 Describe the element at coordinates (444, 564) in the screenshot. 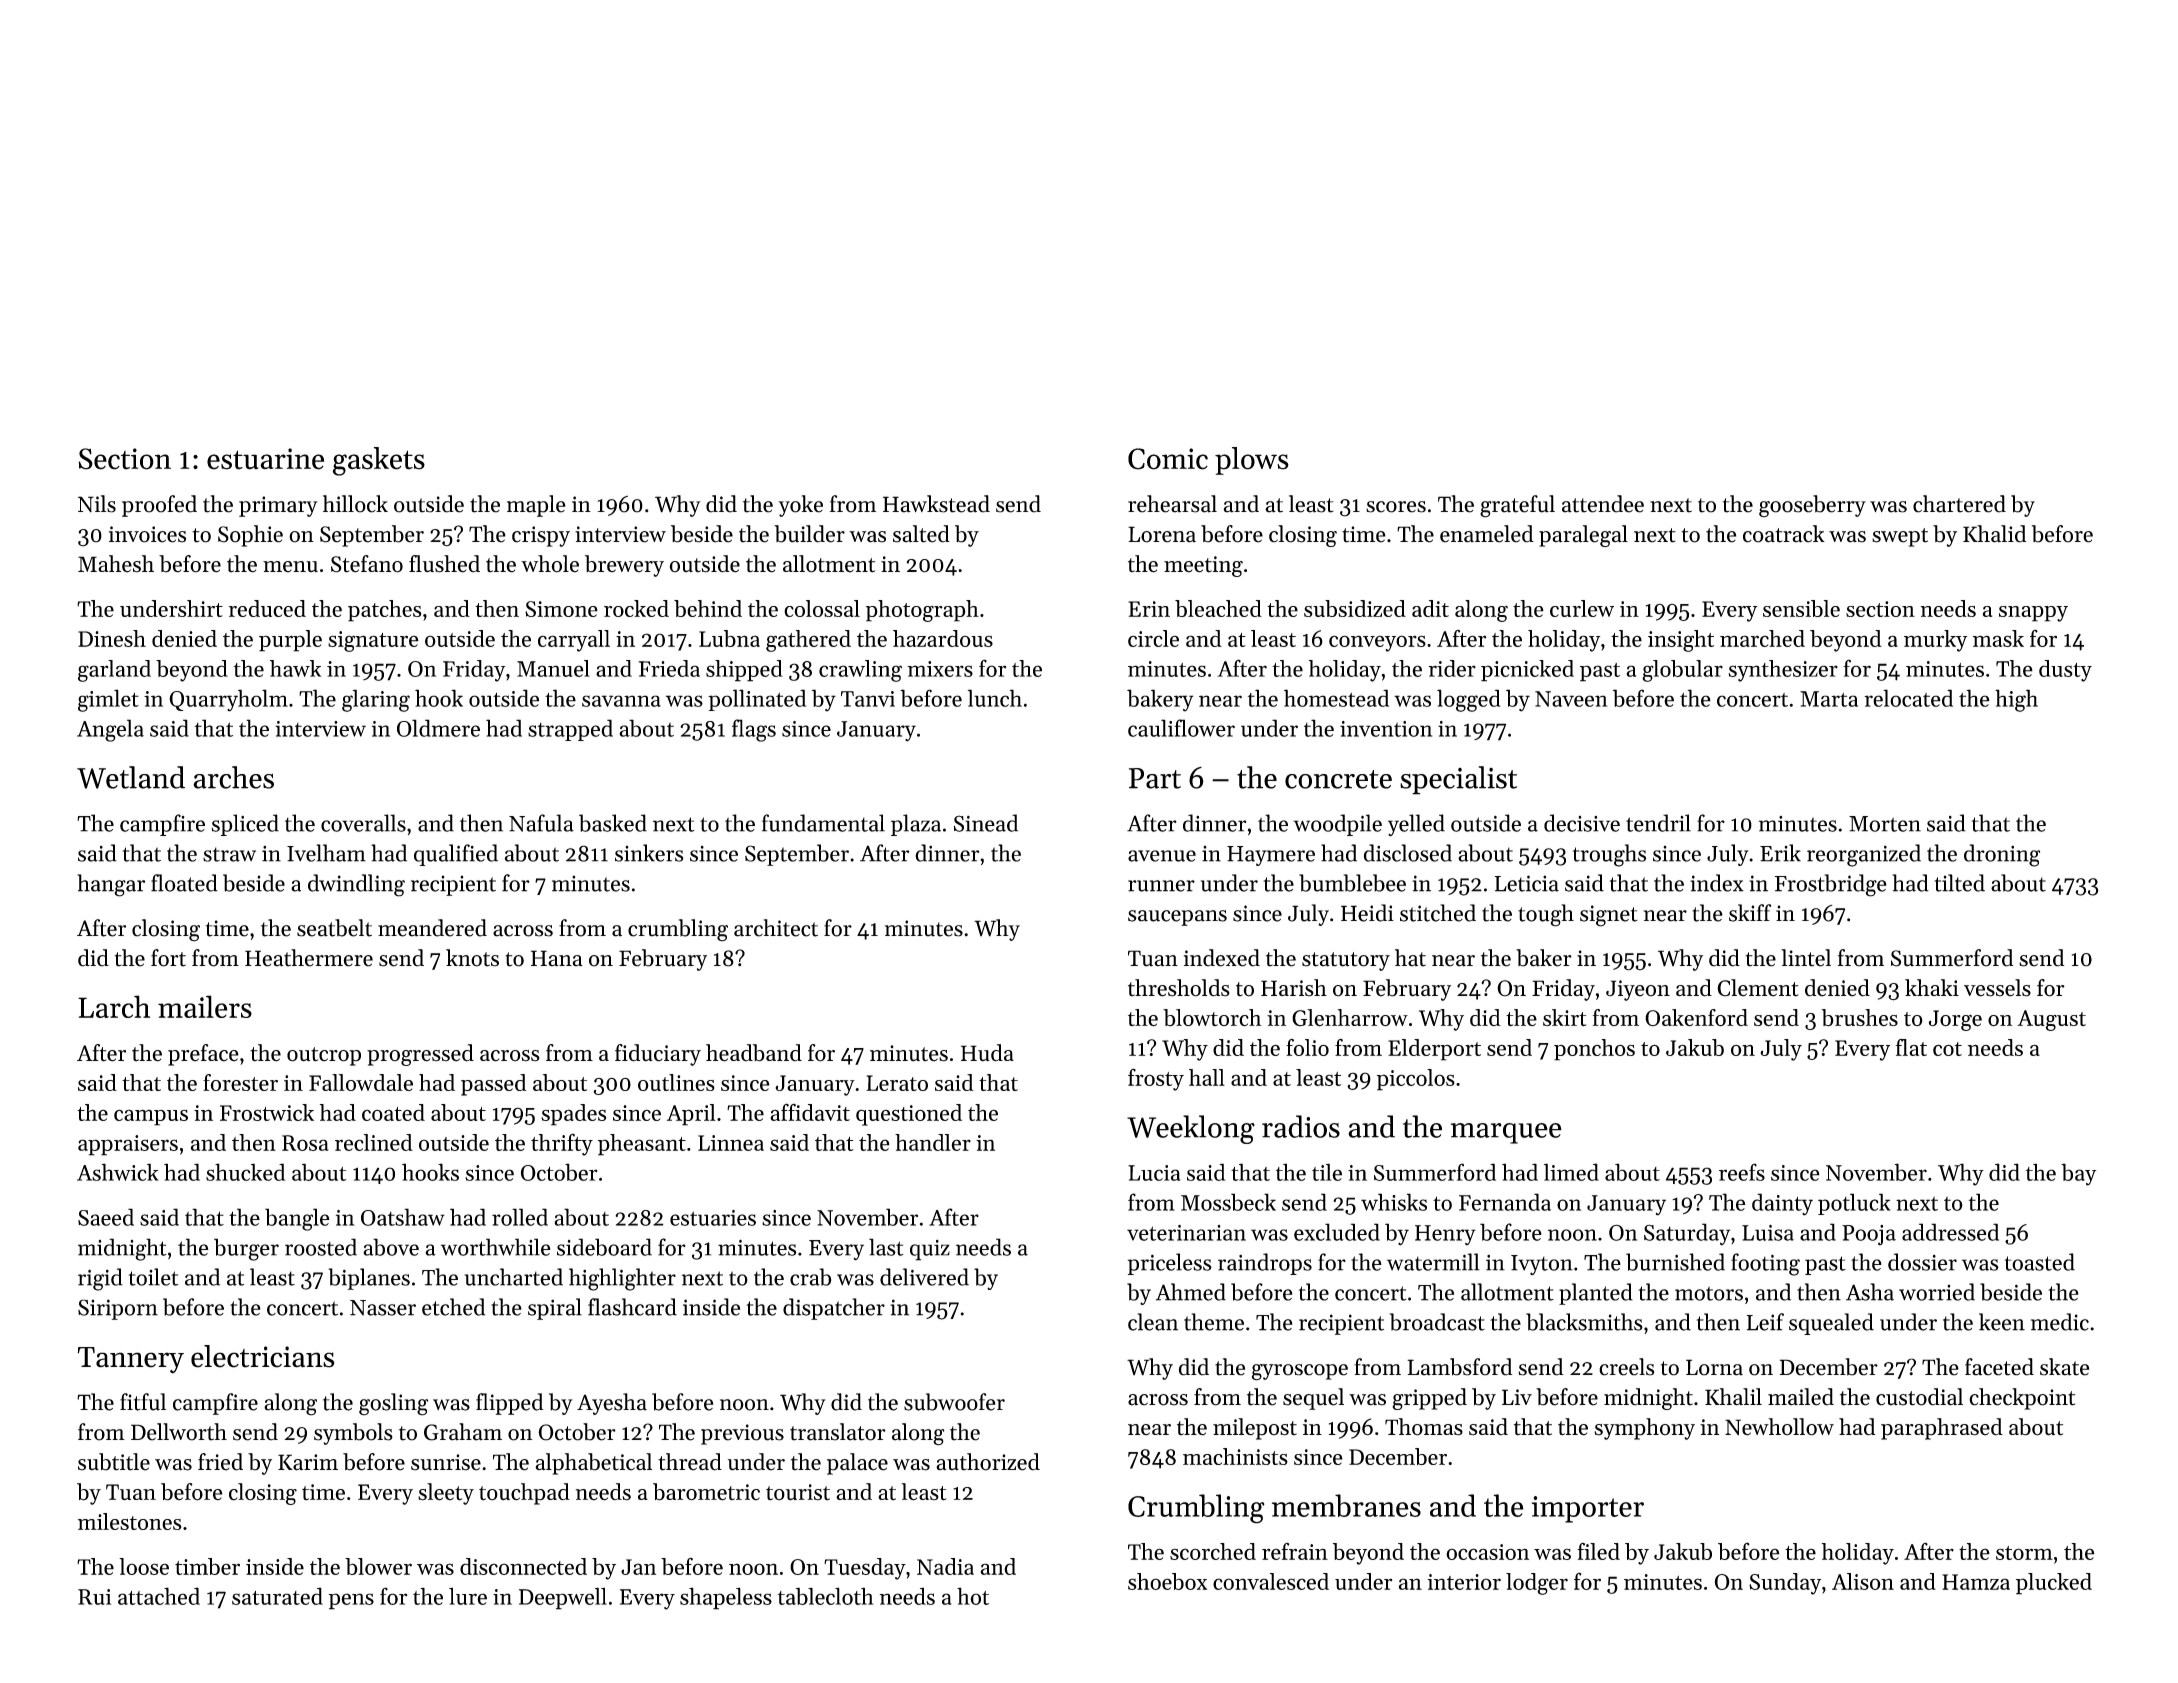

I see `flushed` at that location.
